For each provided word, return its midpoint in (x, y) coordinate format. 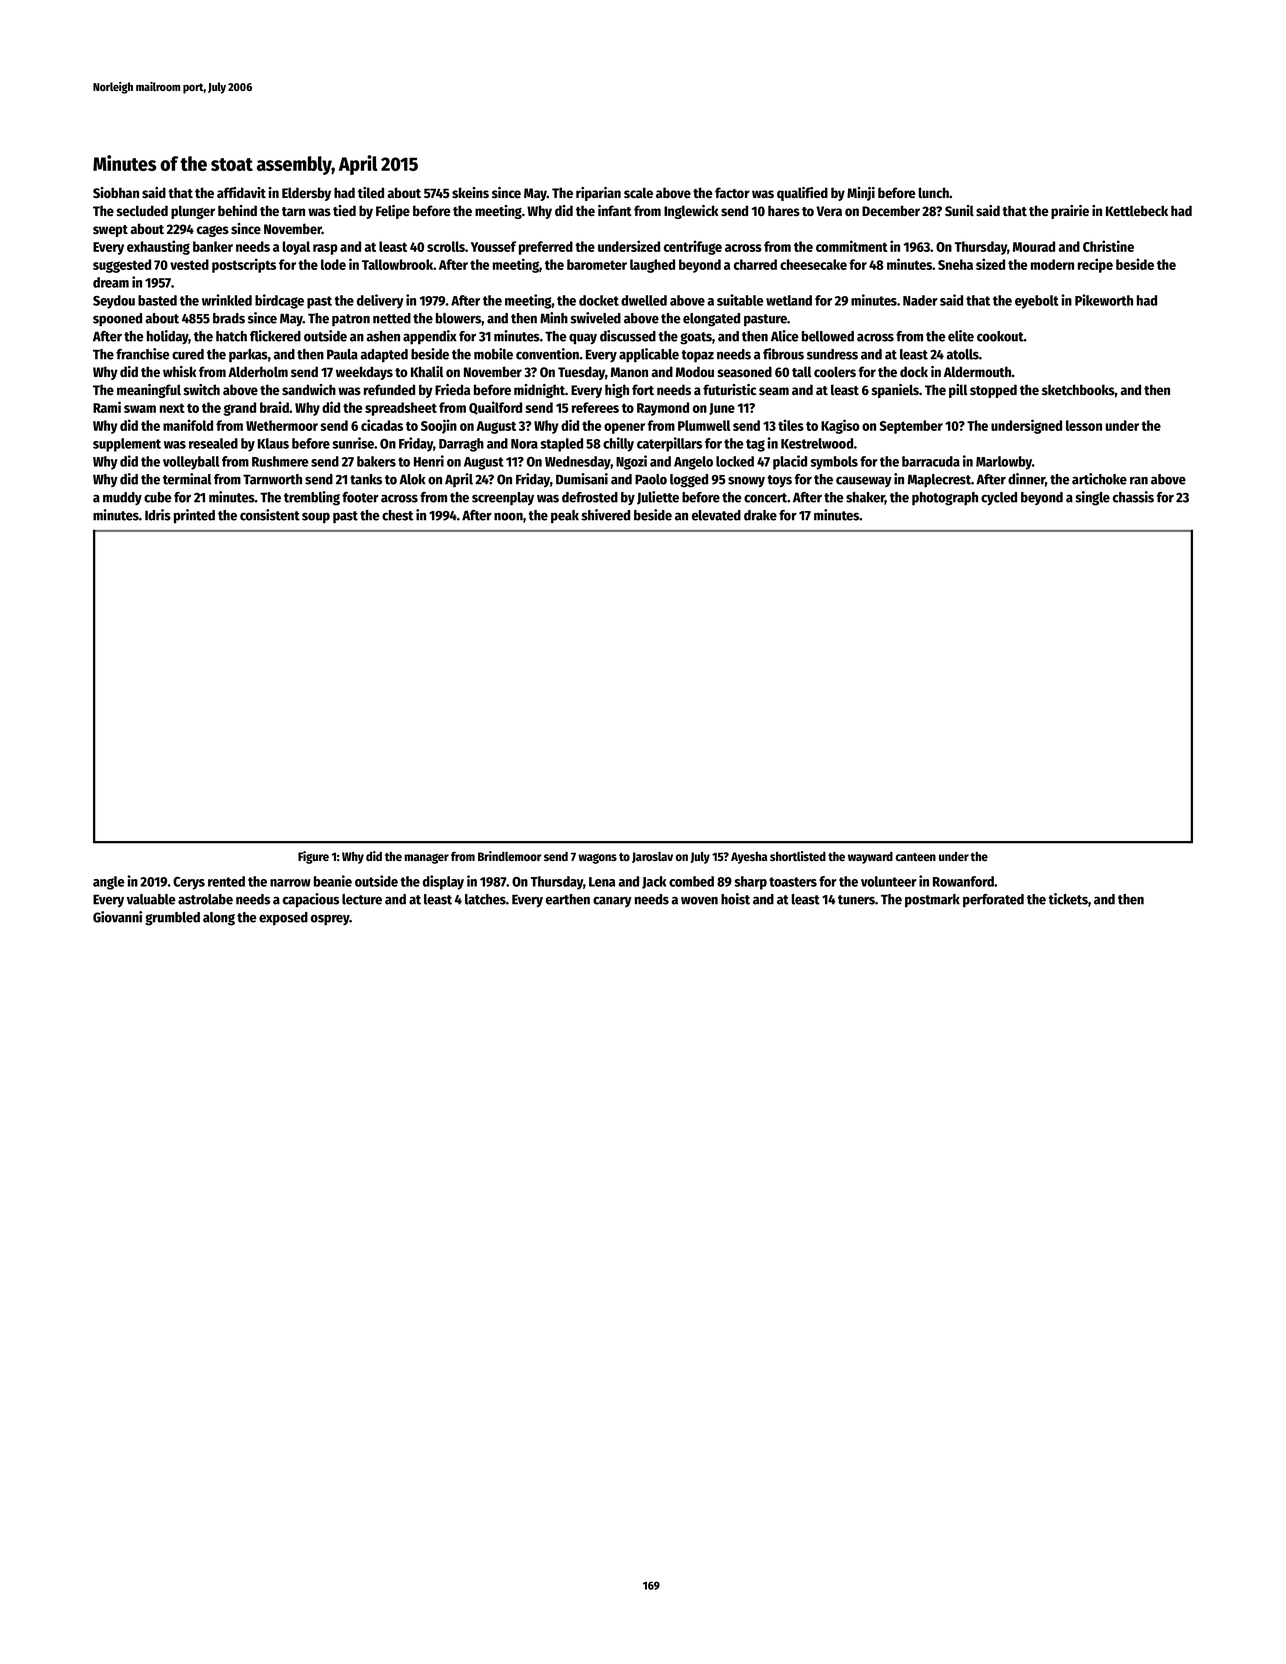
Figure (313, 857)
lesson (1084, 425)
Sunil (959, 210)
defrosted (590, 497)
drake (760, 515)
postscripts (244, 265)
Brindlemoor (509, 856)
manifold (188, 425)
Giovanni (117, 917)
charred (755, 264)
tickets (1068, 899)
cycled (999, 499)
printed (194, 516)
